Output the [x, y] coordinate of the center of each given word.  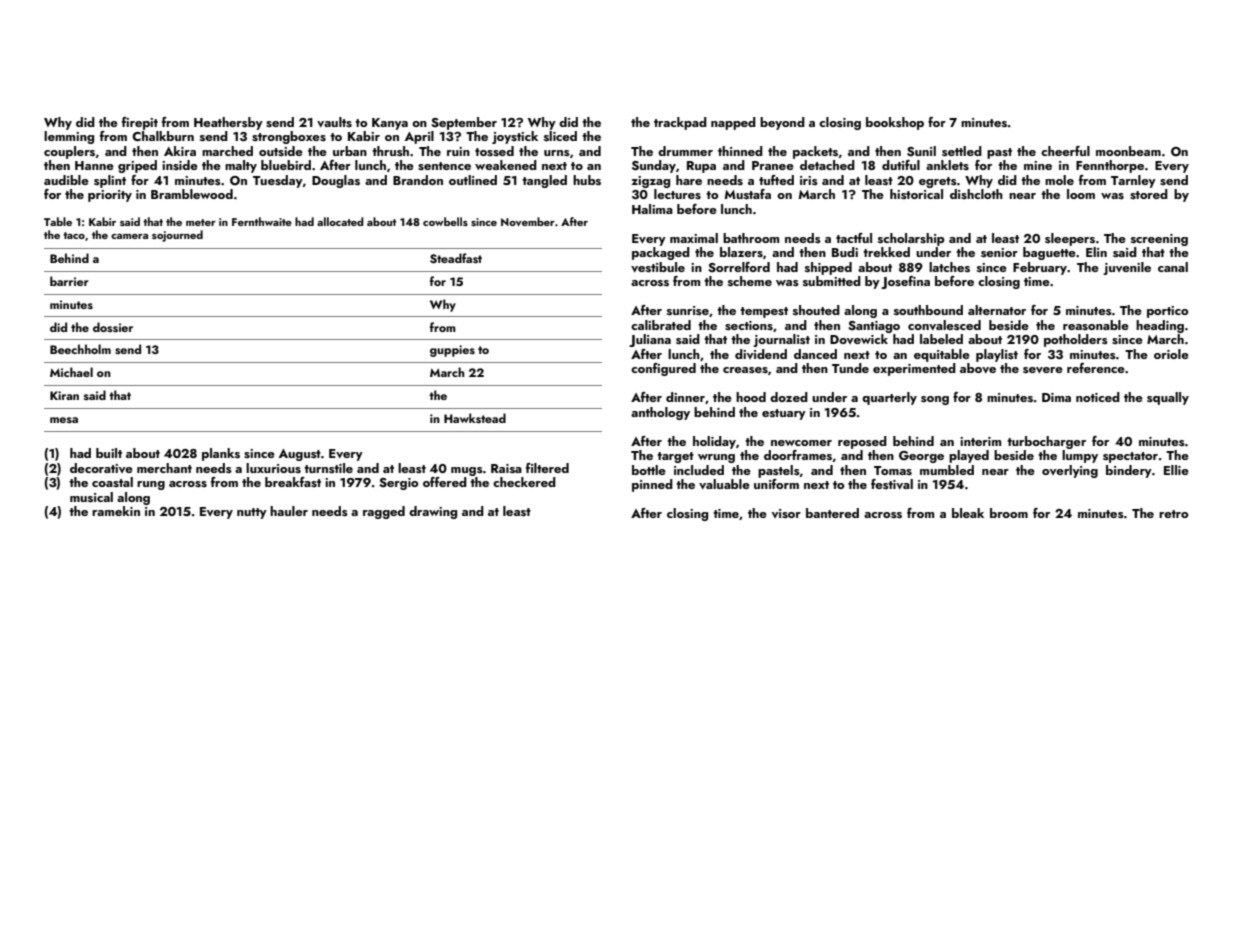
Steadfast [456, 258]
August [300, 455]
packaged [661, 253]
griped [137, 166]
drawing [433, 512]
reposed [862, 442]
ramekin [116, 511]
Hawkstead [475, 418]
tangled [544, 181]
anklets [947, 165]
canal [1173, 267]
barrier [69, 281]
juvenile [1127, 268]
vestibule [658, 267]
